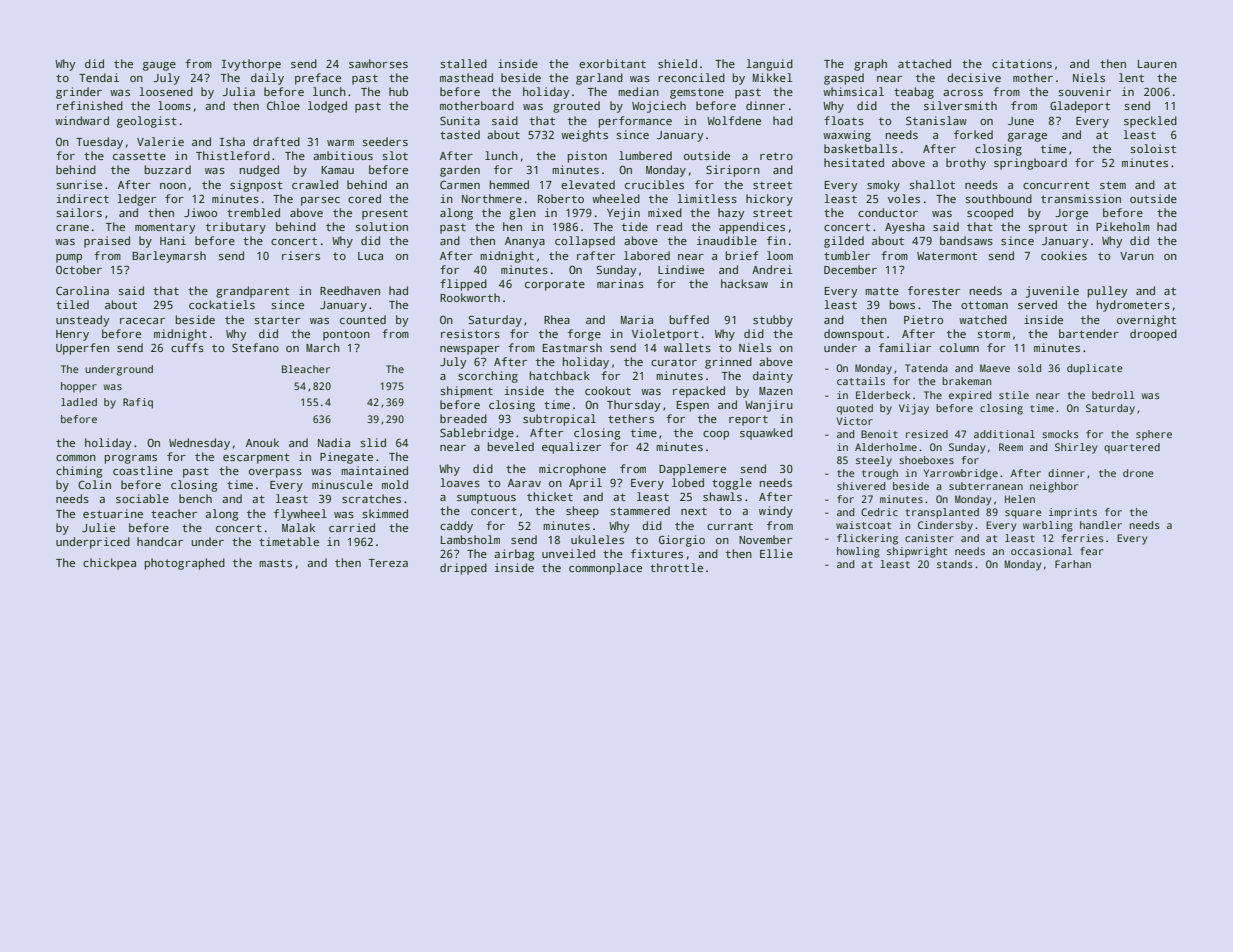  What do you see at coordinates (772, 269) in the document?
I see `Andrei` at bounding box center [772, 269].
